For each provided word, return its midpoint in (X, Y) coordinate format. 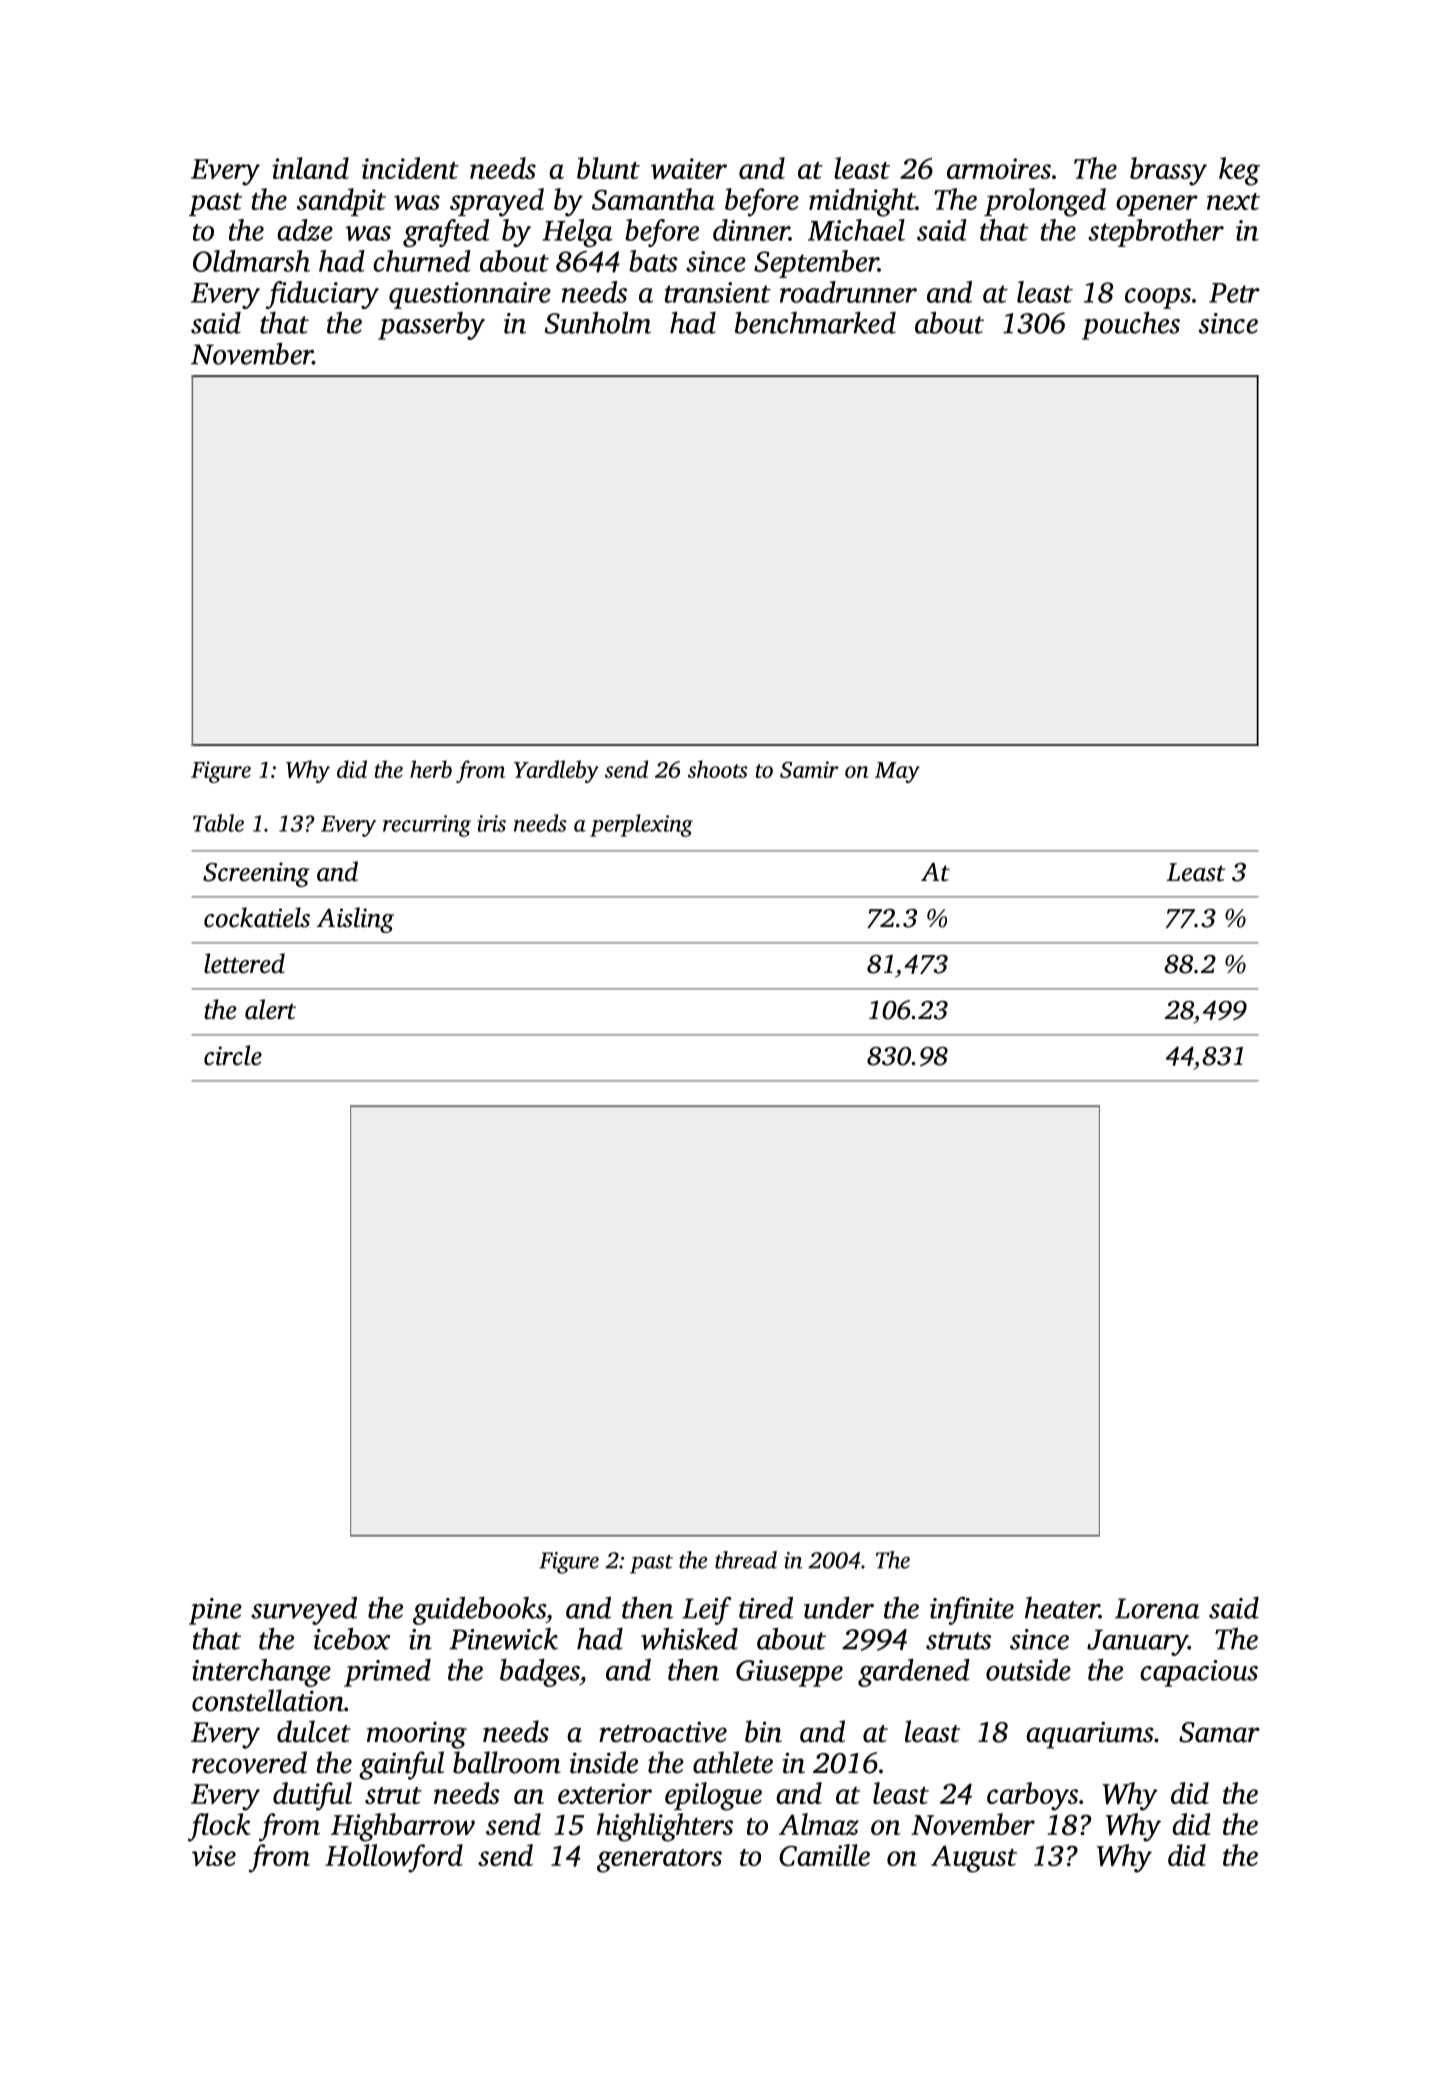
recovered (249, 1762)
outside (1028, 1669)
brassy (1168, 171)
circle (233, 1055)
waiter (689, 168)
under (839, 1608)
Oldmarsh (251, 261)
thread (746, 1560)
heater (1062, 1608)
